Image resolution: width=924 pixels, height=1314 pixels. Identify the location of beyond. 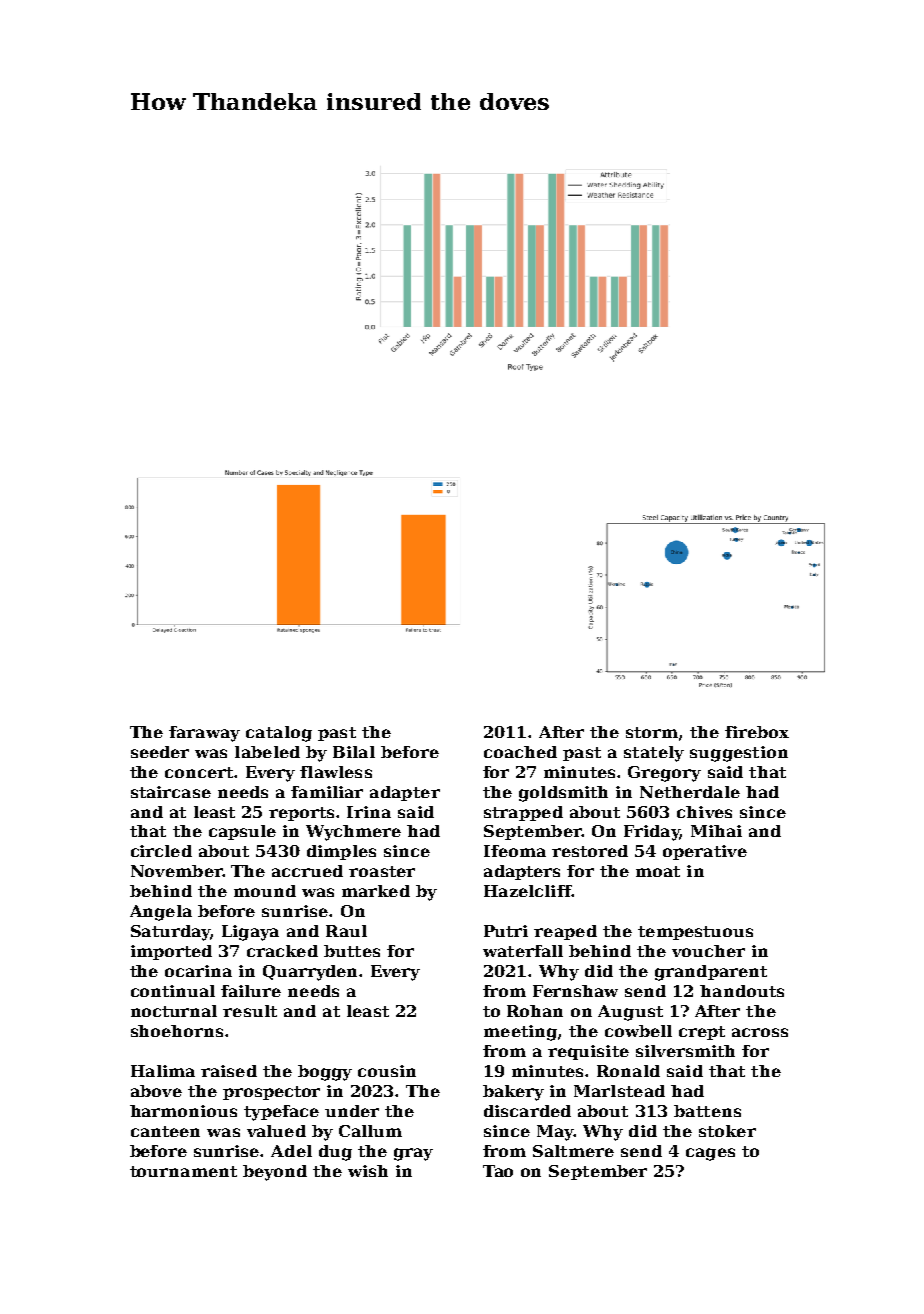
(275, 1173).
